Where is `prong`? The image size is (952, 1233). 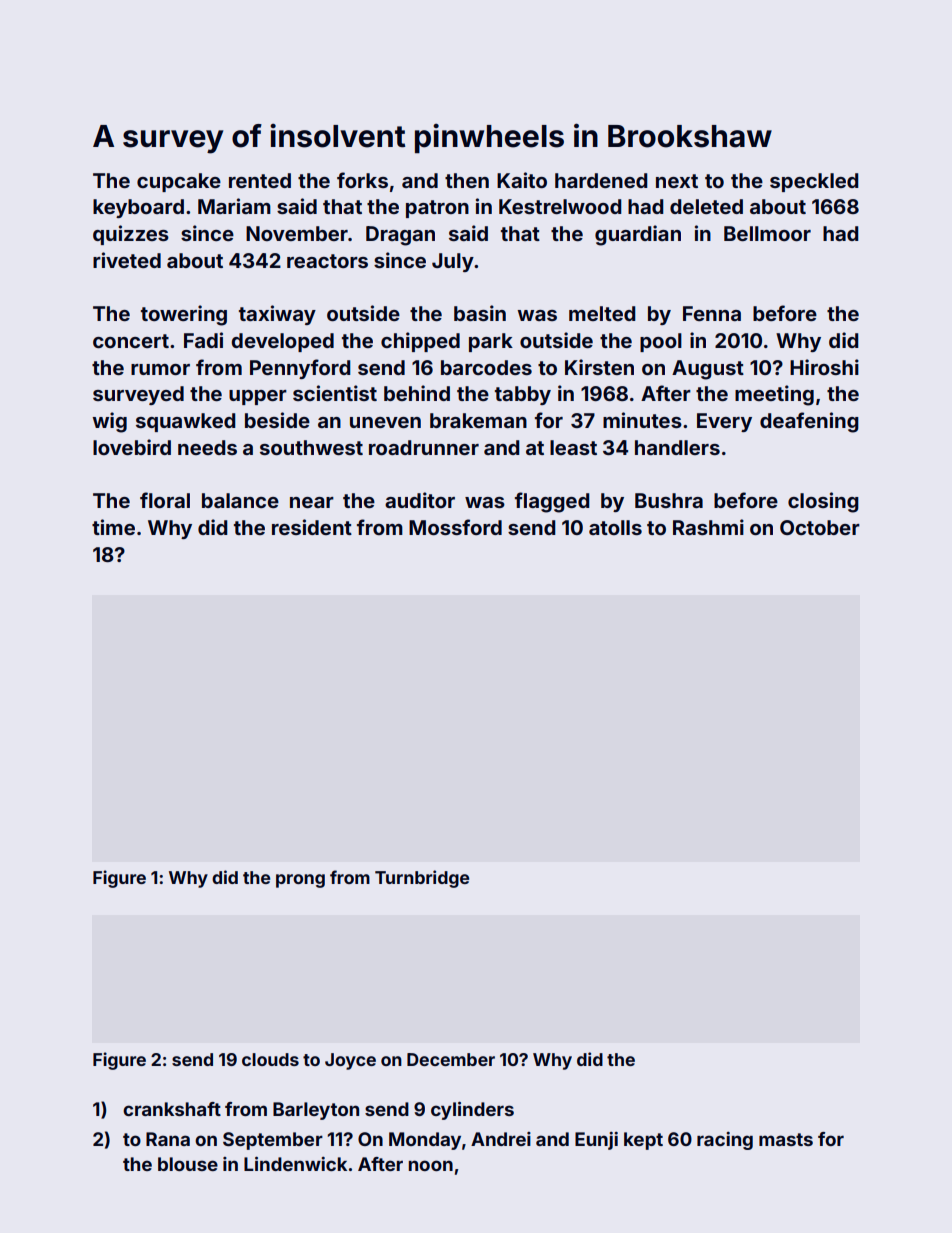 prong is located at coordinates (300, 881).
